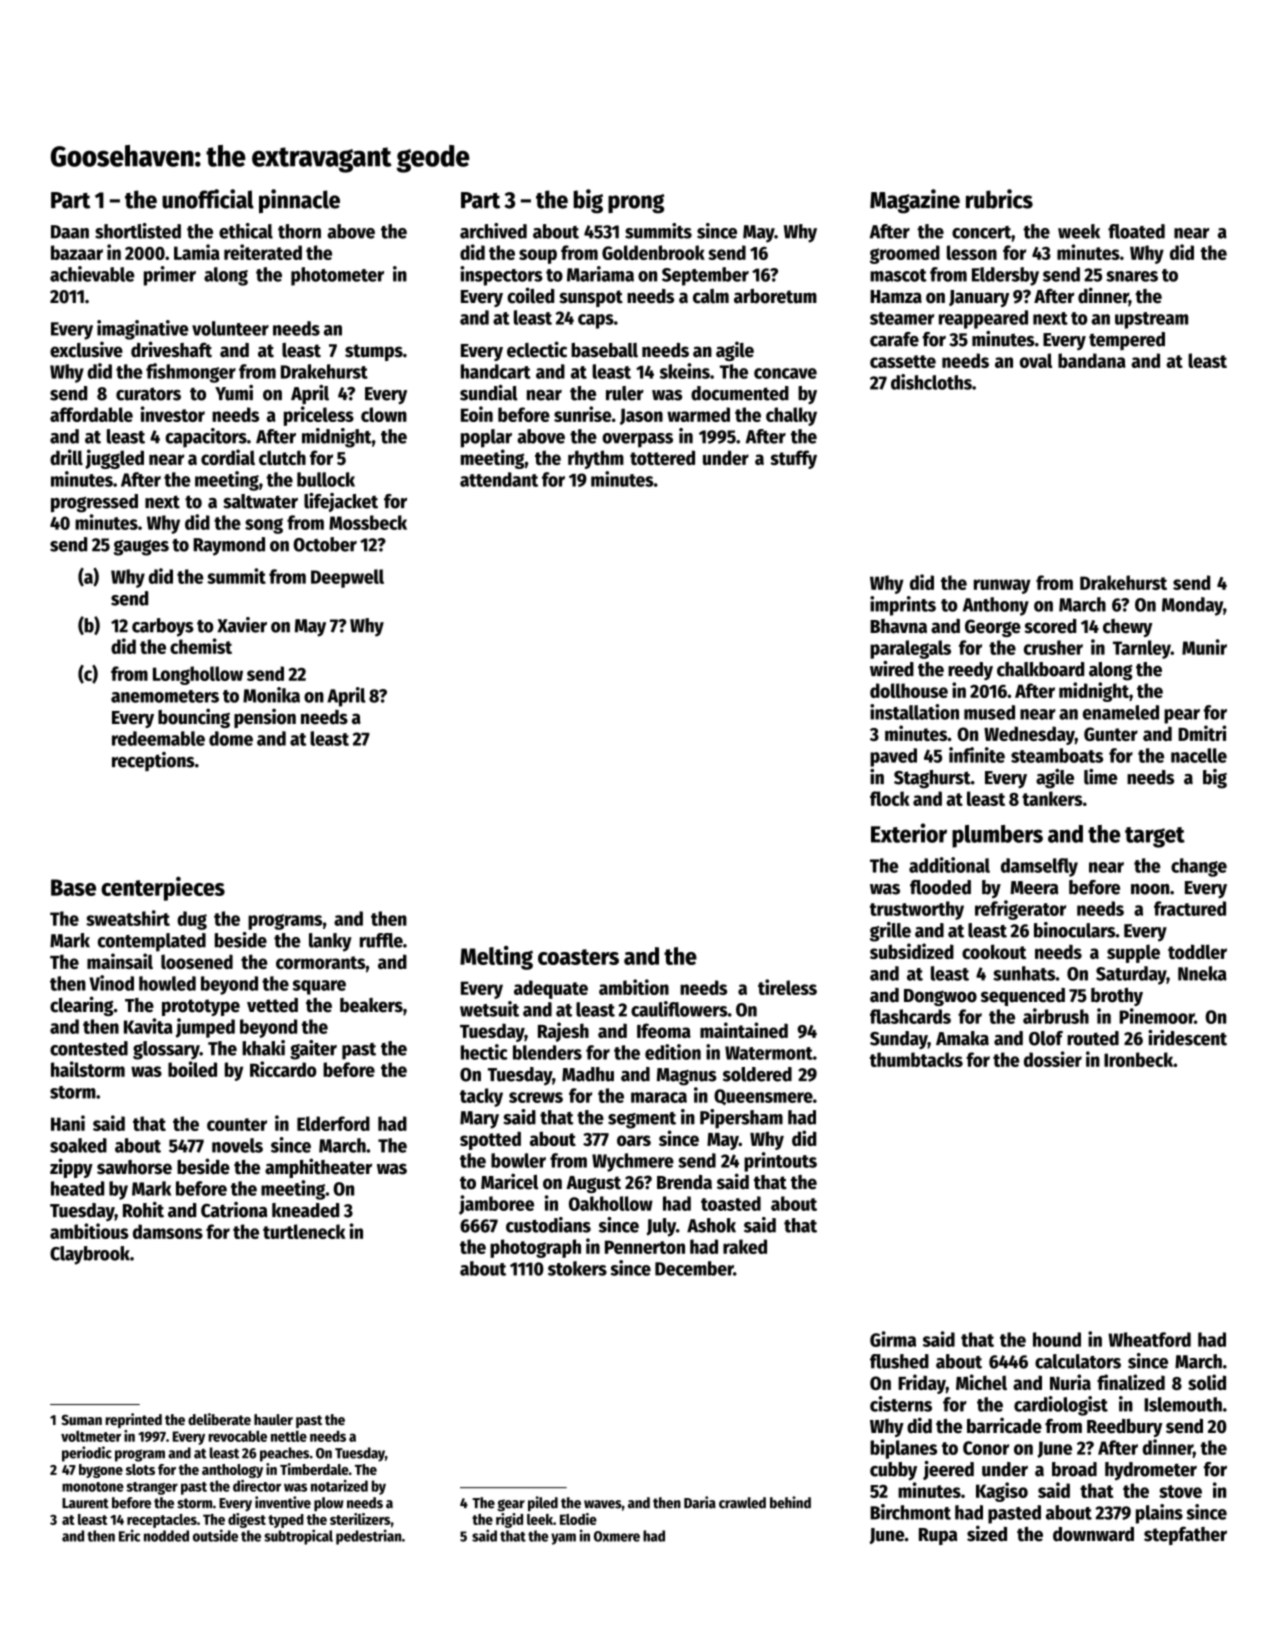 Image resolution: width=1277 pixels, height=1652 pixels. What do you see at coordinates (596, 459) in the screenshot?
I see `rhythm` at bounding box center [596, 459].
